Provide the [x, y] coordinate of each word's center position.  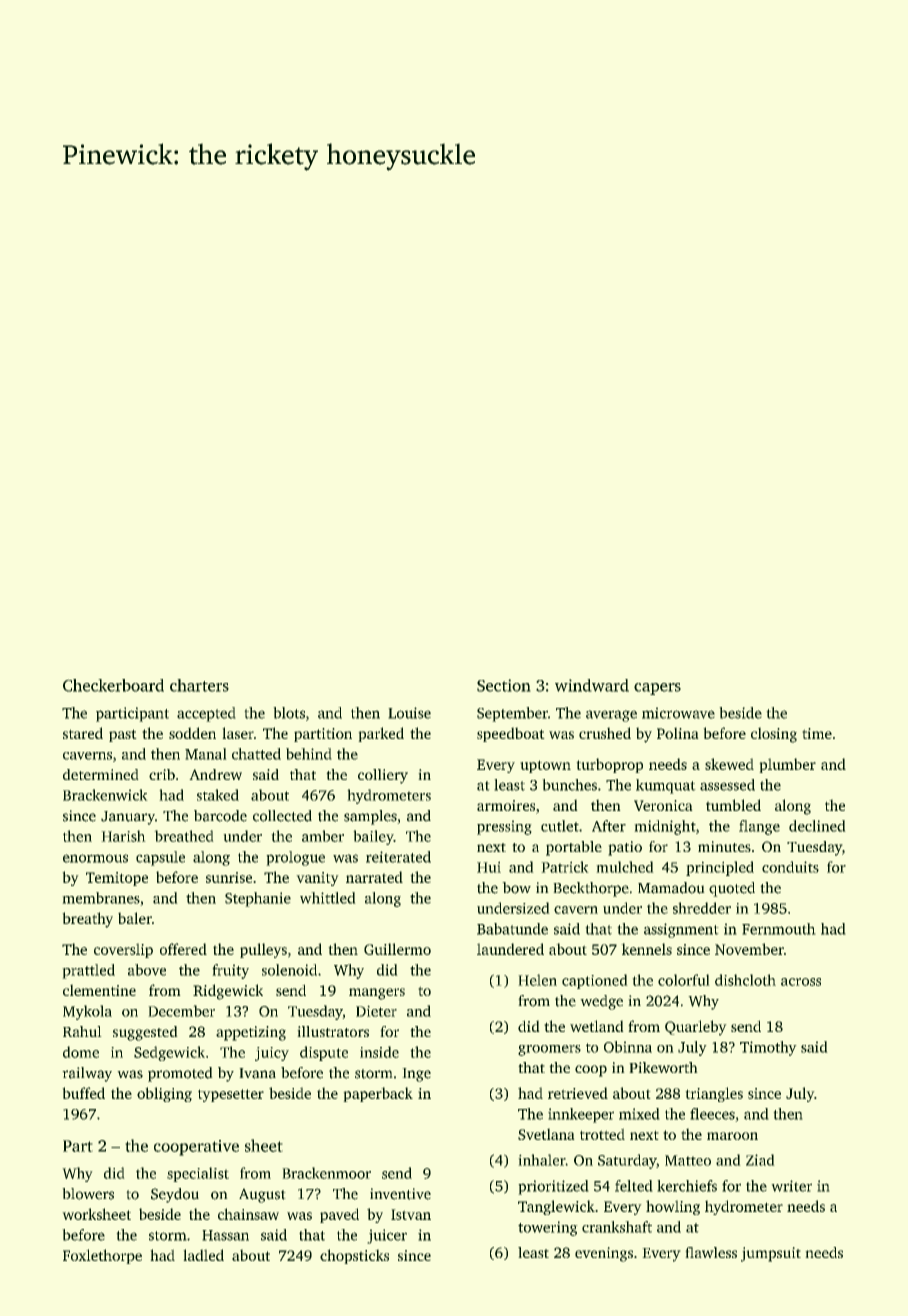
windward [592, 685]
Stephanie [258, 899]
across [801, 982]
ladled [203, 1255]
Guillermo [397, 949]
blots [289, 713]
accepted [206, 714]
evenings [604, 1254]
